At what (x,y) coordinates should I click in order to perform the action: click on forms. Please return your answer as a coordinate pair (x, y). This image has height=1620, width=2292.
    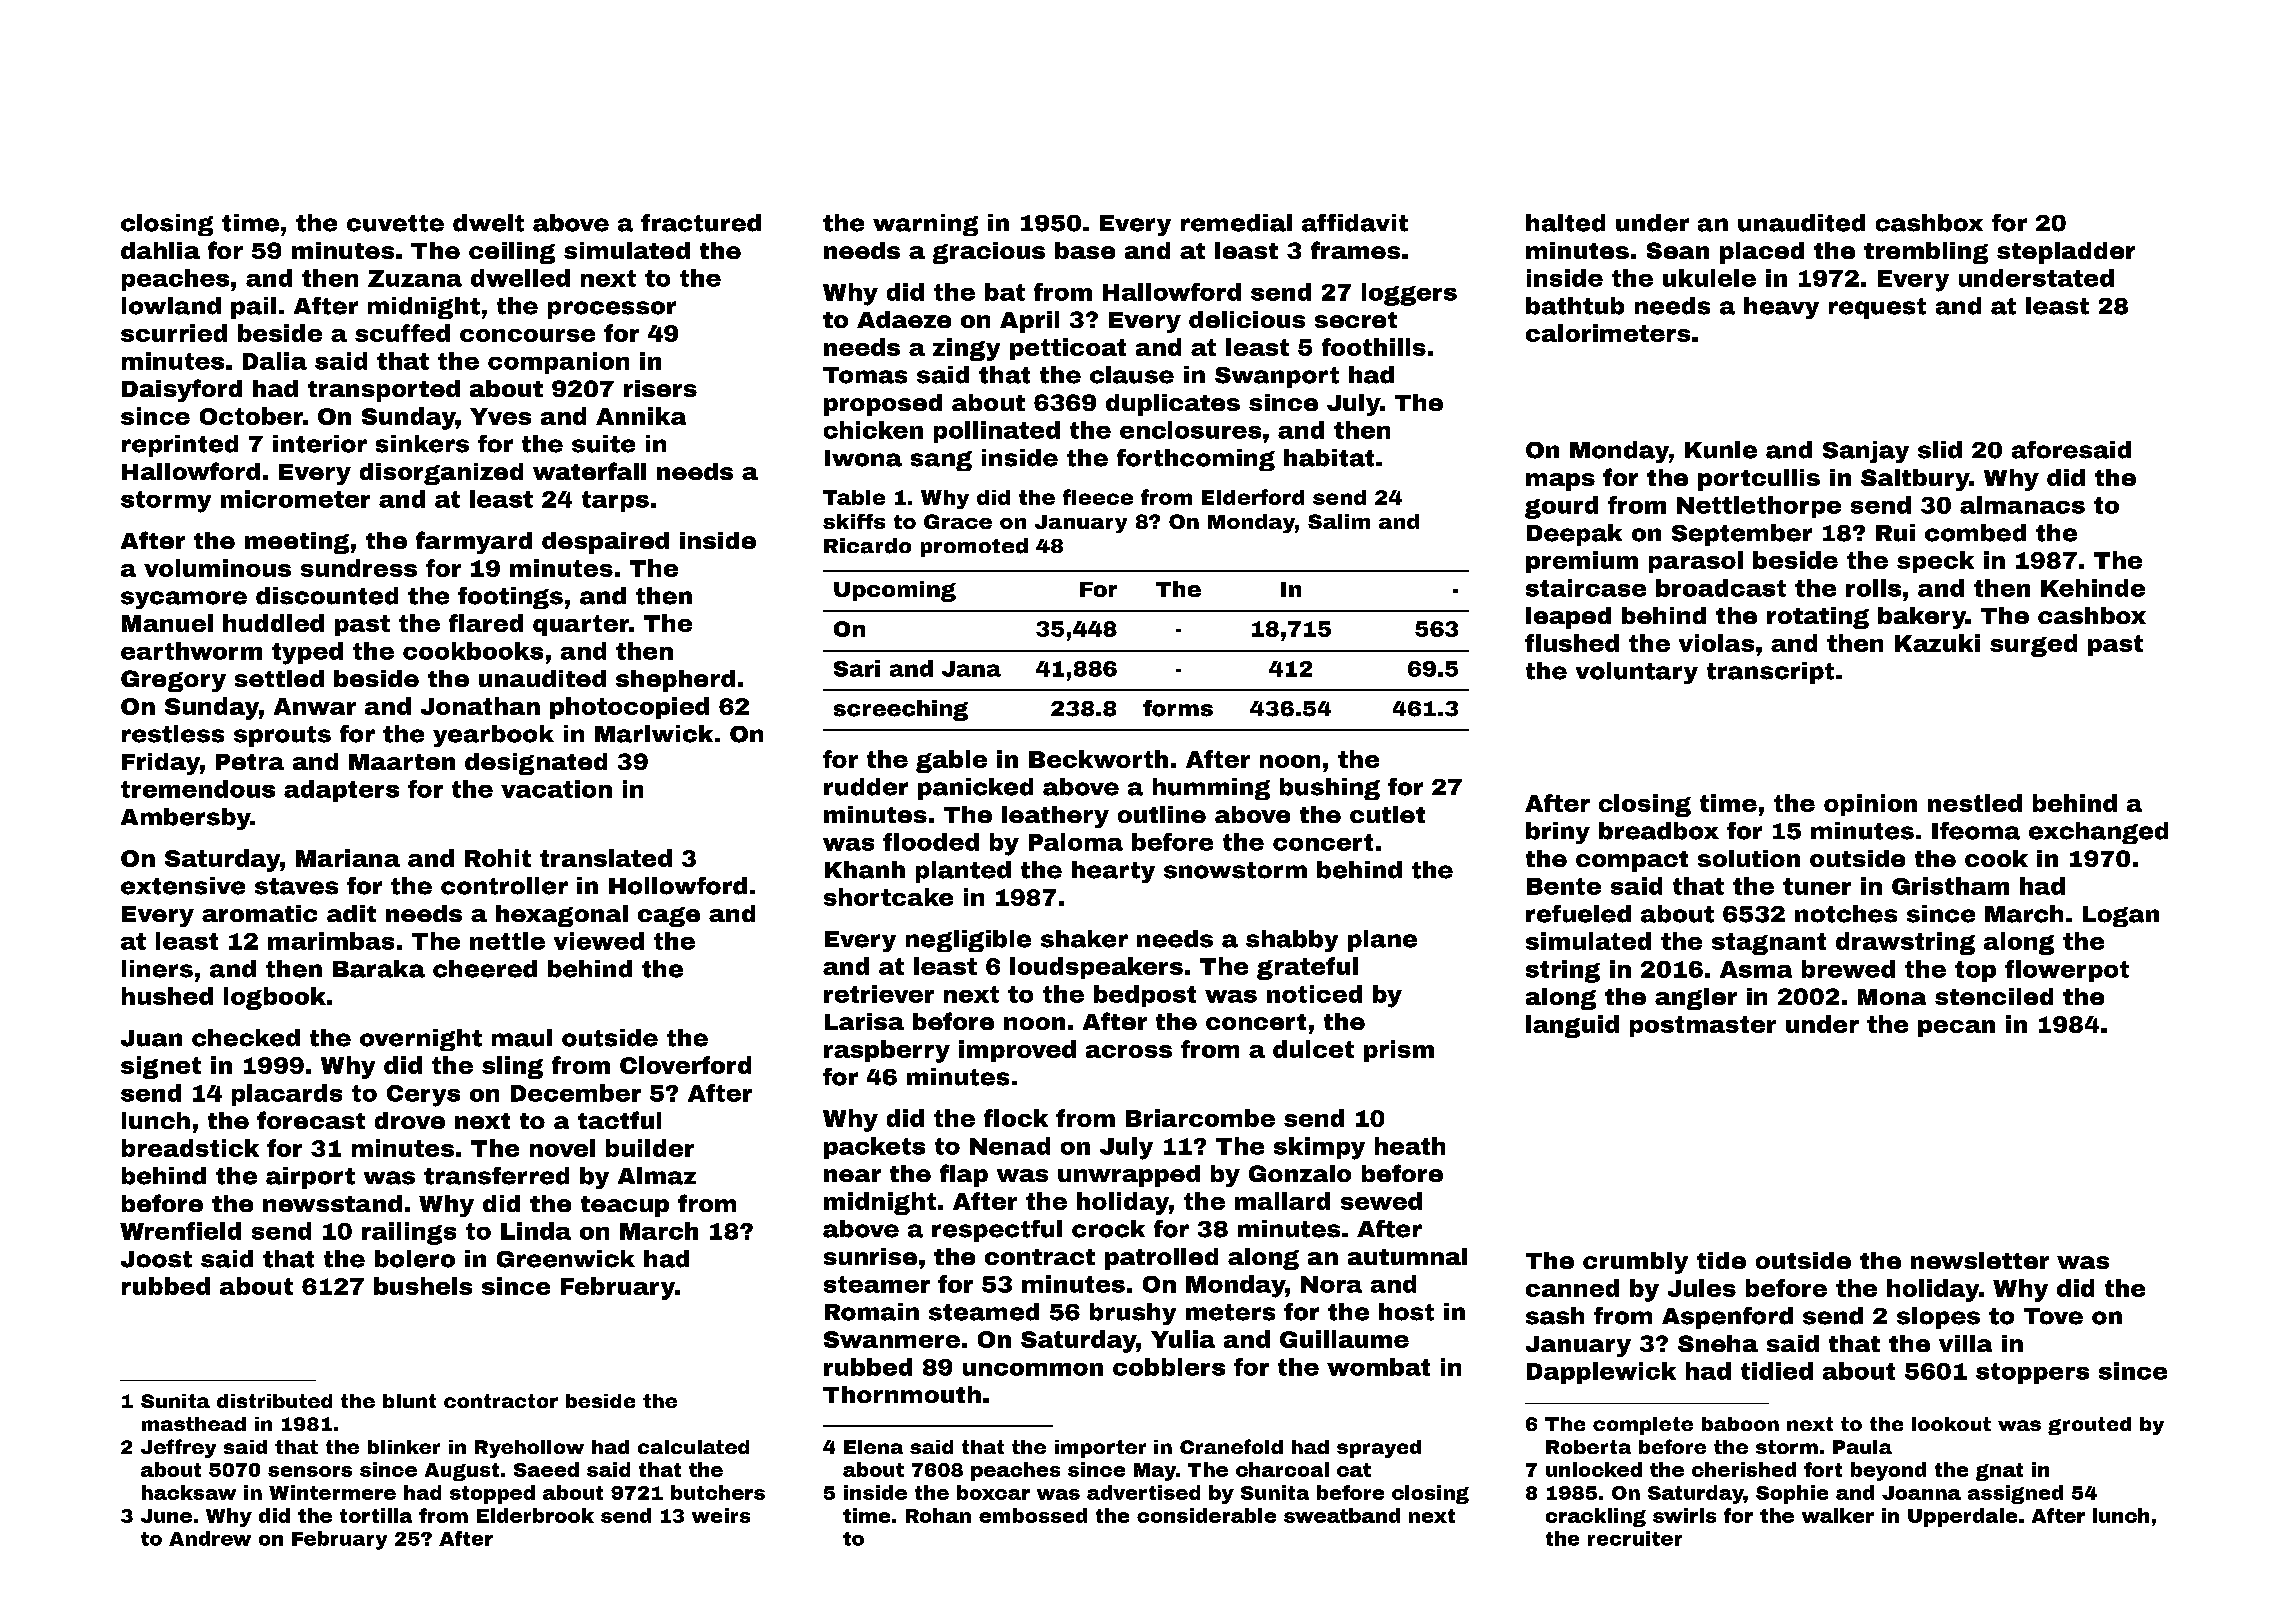
    Looking at the image, I should click on (1178, 708).
